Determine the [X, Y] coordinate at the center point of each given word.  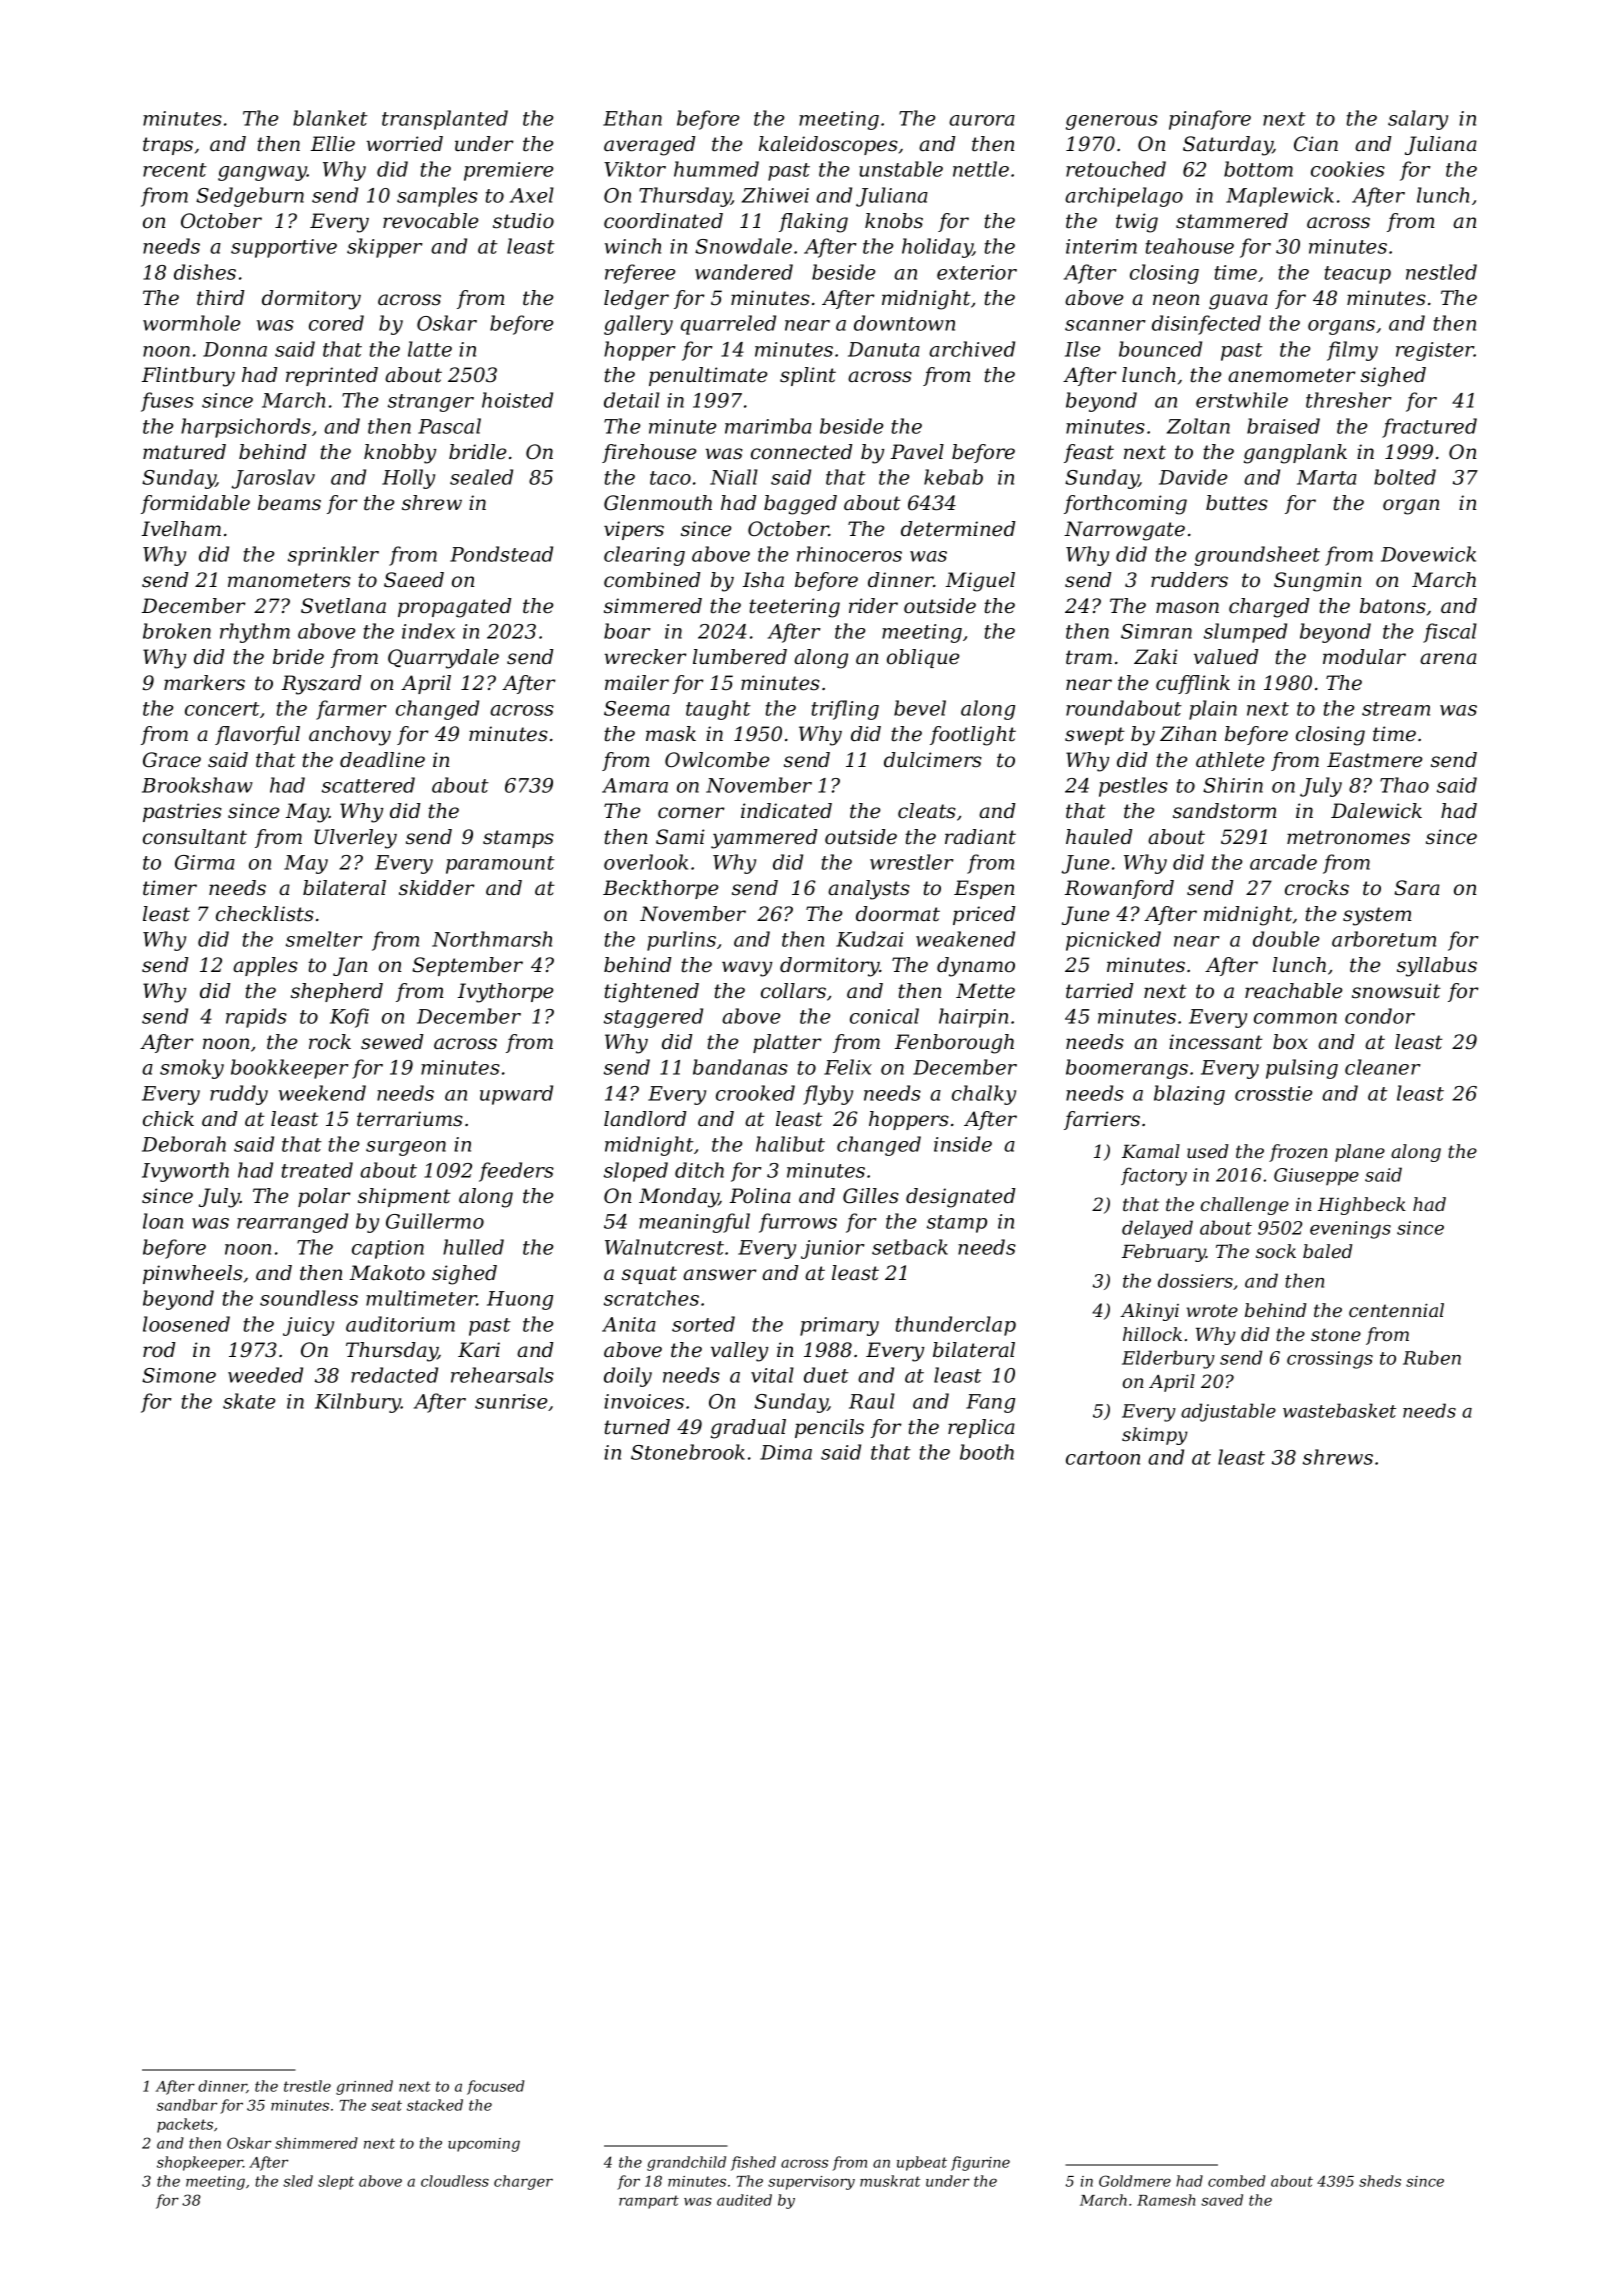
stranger [431, 403]
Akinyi [1149, 1312]
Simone [179, 1375]
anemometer [1292, 375]
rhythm [255, 633]
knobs [894, 221]
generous [1112, 122]
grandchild [686, 2163]
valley [739, 1352]
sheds [1380, 2181]
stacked [435, 2105]
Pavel [917, 452]
